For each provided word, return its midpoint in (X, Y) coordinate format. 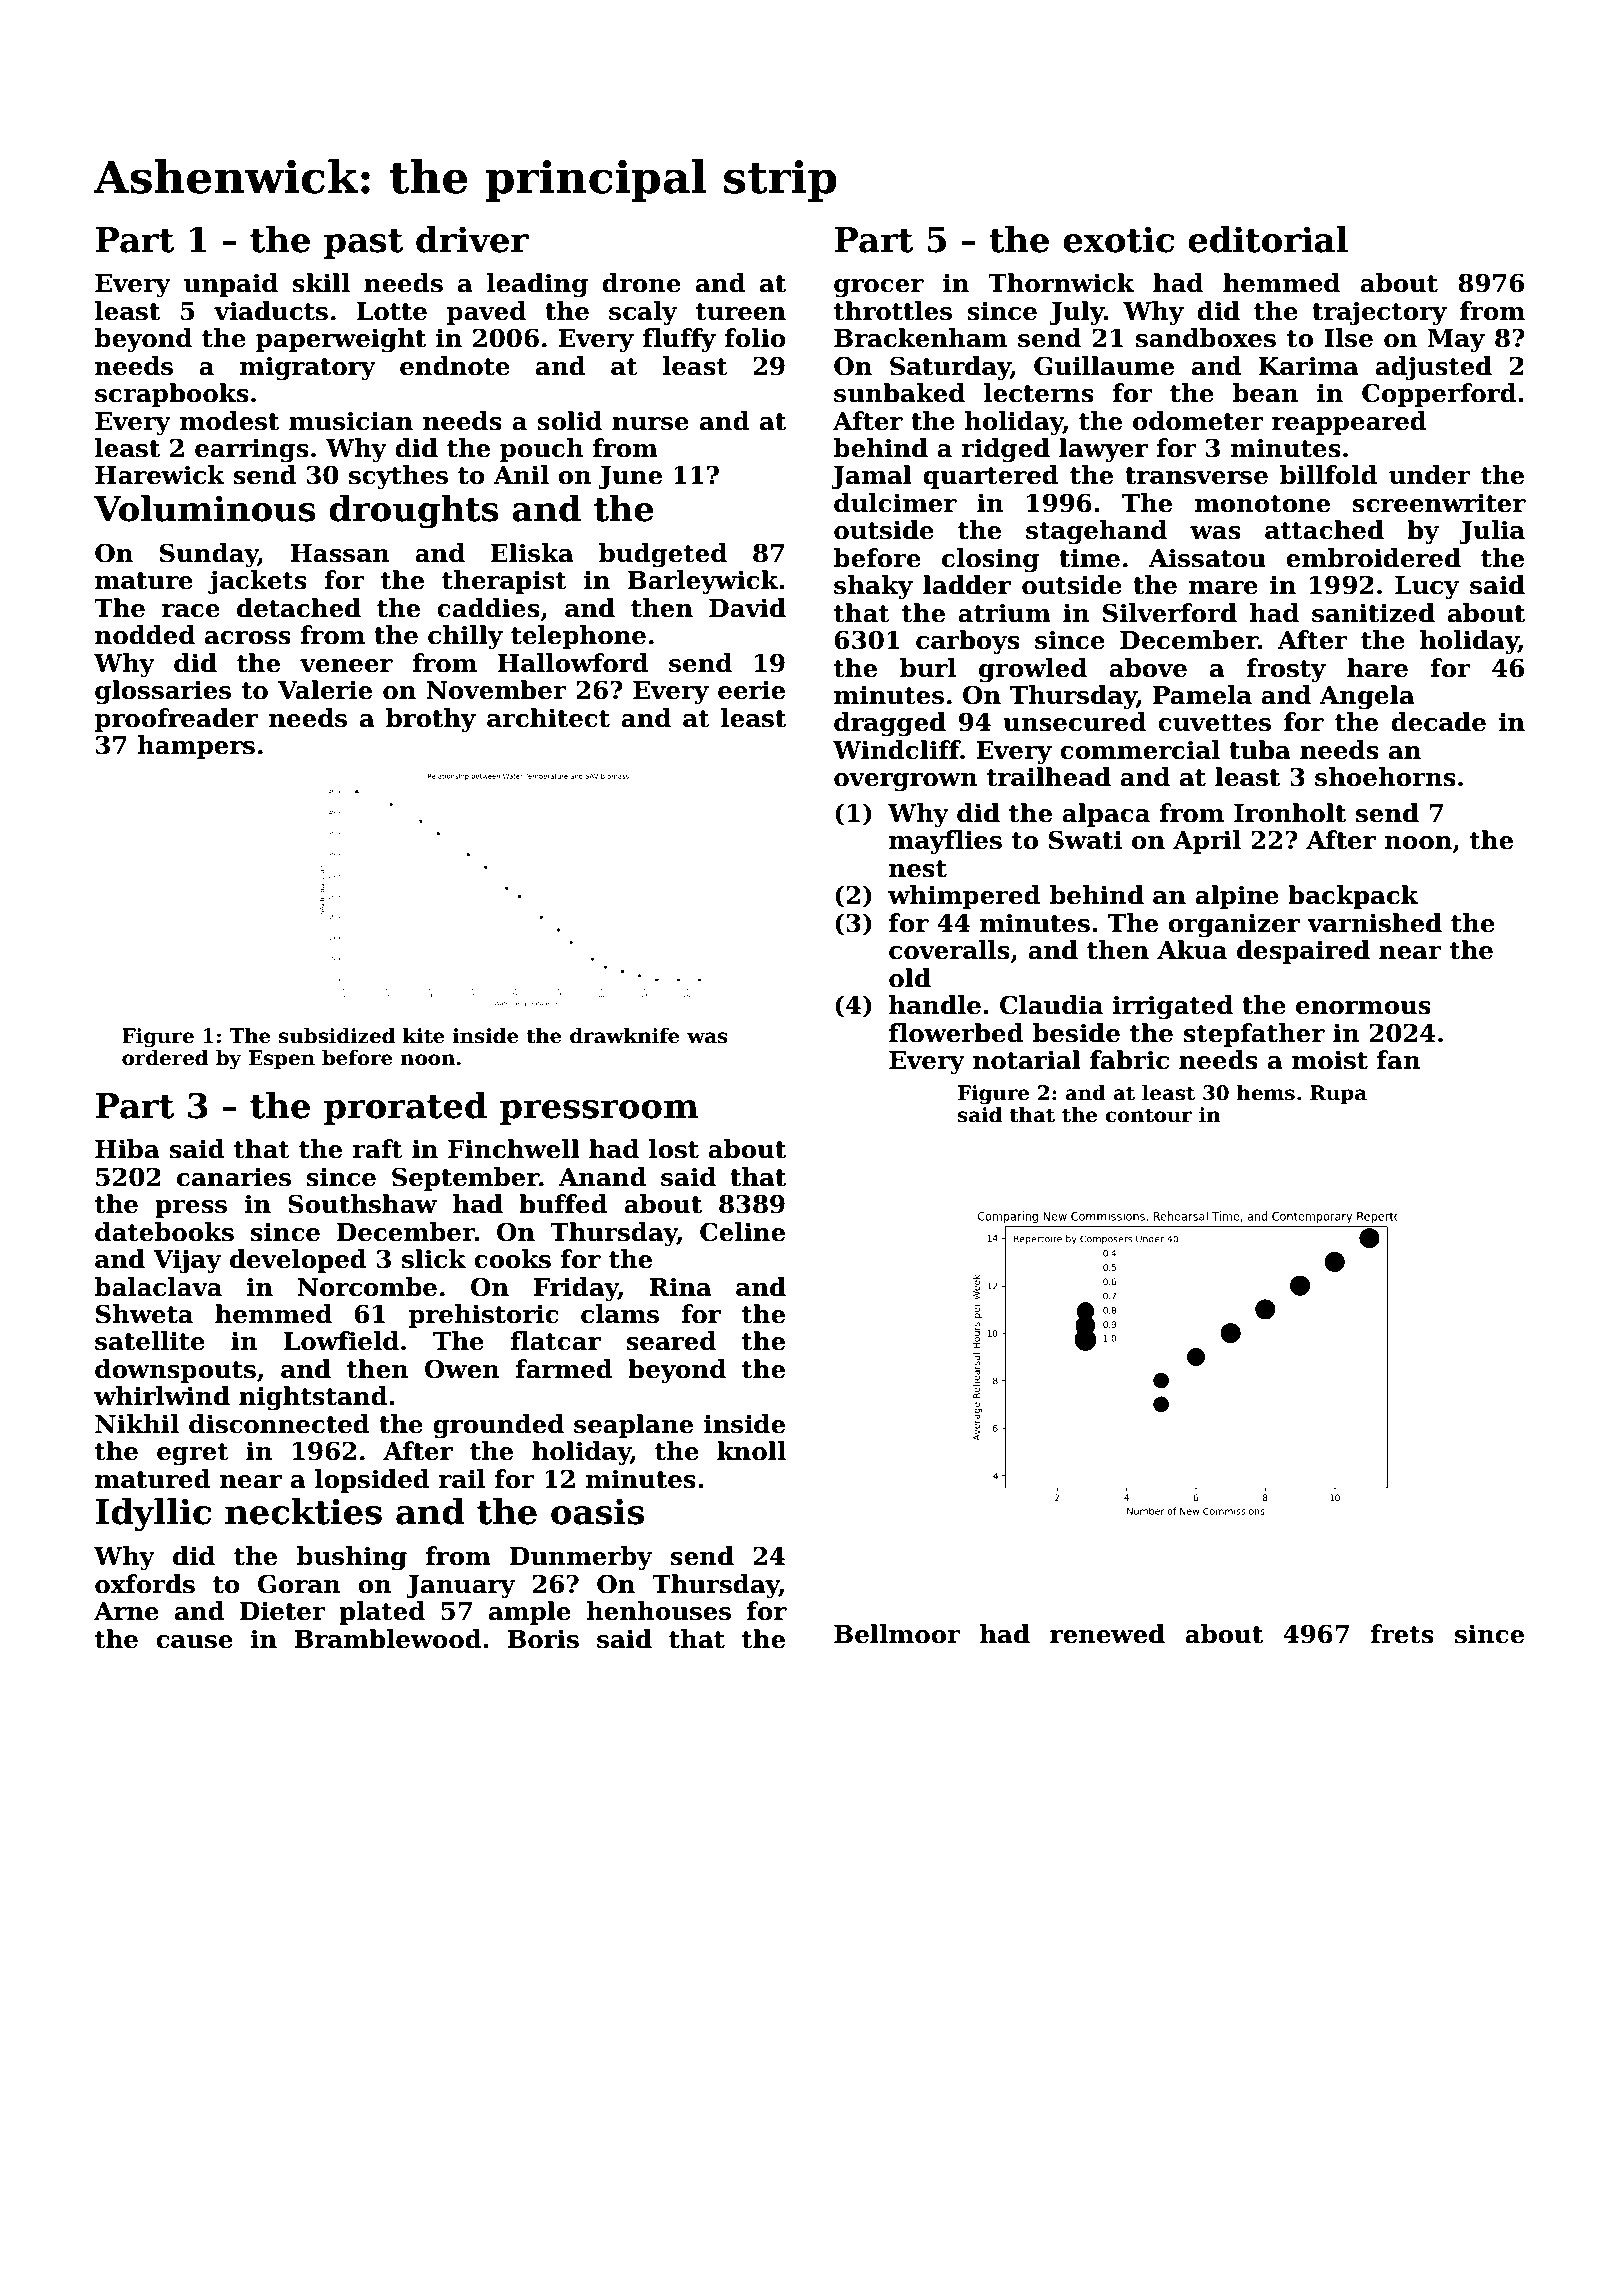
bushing (352, 1558)
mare (1223, 588)
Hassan (340, 553)
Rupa (1338, 1094)
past (363, 244)
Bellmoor (897, 1634)
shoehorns (1385, 777)
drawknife (625, 1036)
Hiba (127, 1149)
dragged (890, 724)
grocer (879, 288)
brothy (431, 720)
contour (1148, 1115)
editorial (1268, 239)
